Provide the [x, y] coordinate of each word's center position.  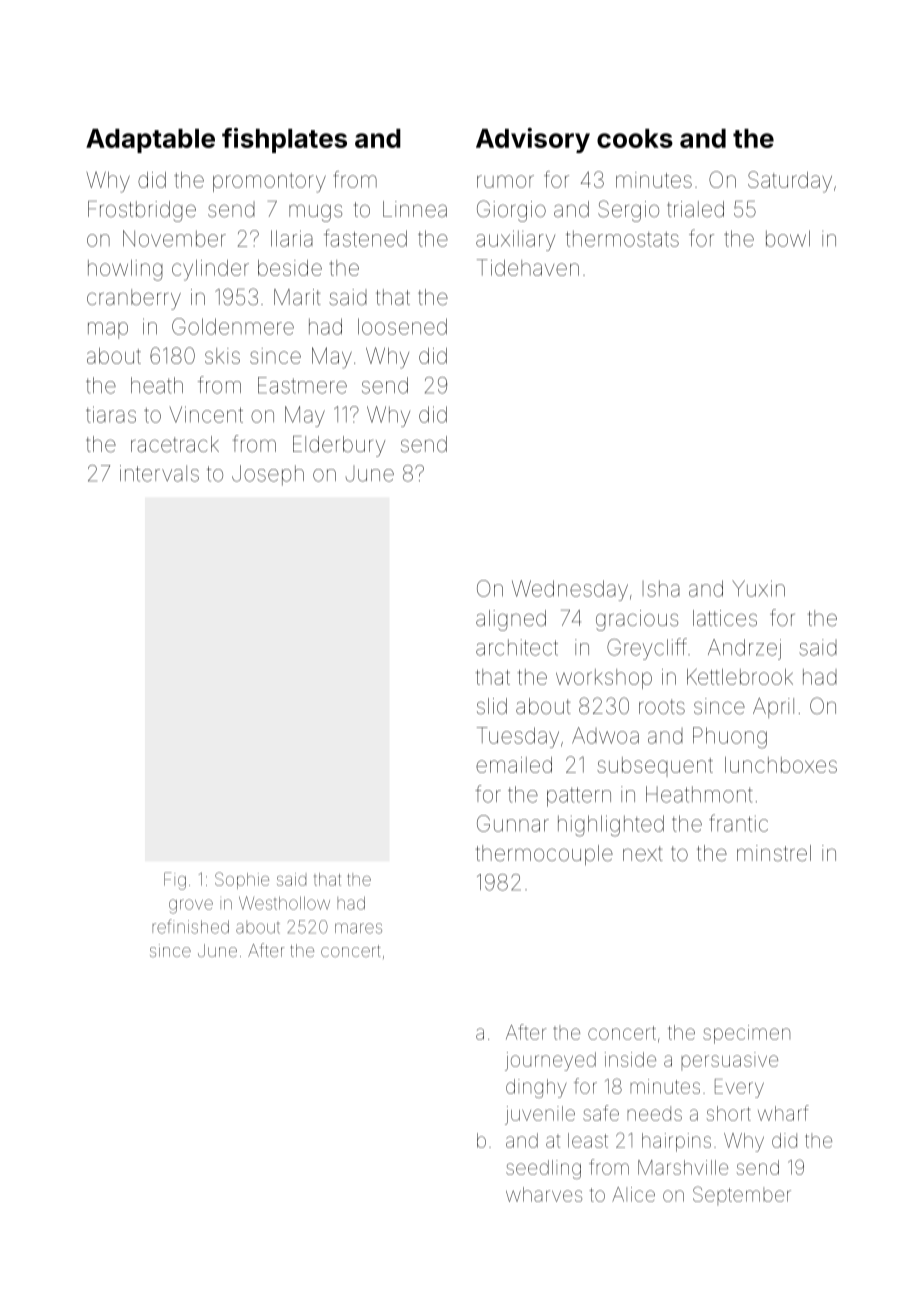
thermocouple [544, 855]
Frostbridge [142, 211]
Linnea [415, 209]
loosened [402, 326]
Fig [175, 881]
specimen [746, 1034]
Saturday [790, 182]
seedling [543, 1169]
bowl [788, 238]
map [108, 330]
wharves [544, 1194]
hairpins [676, 1142]
